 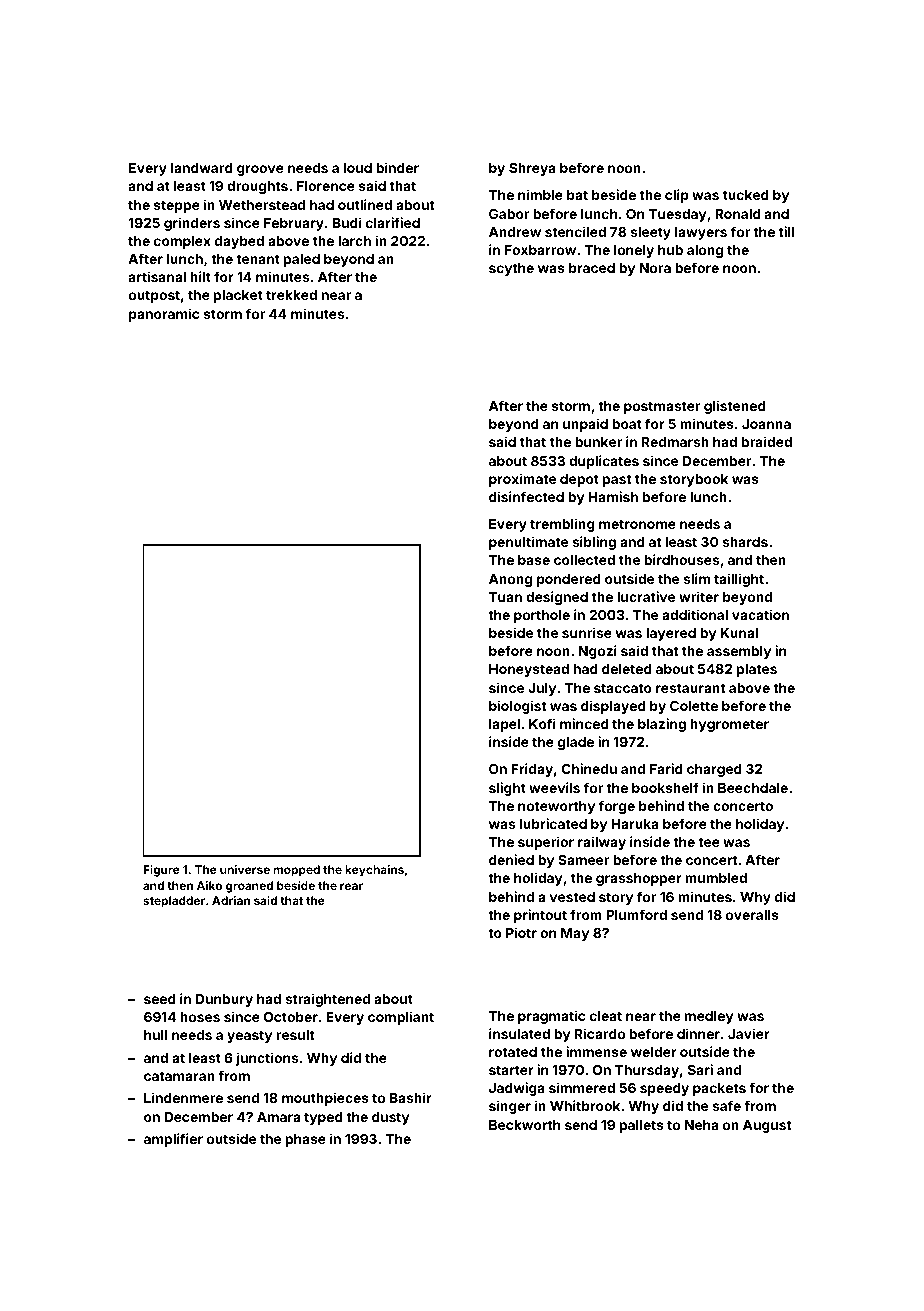 I want to click on braided, so click(x=767, y=441).
